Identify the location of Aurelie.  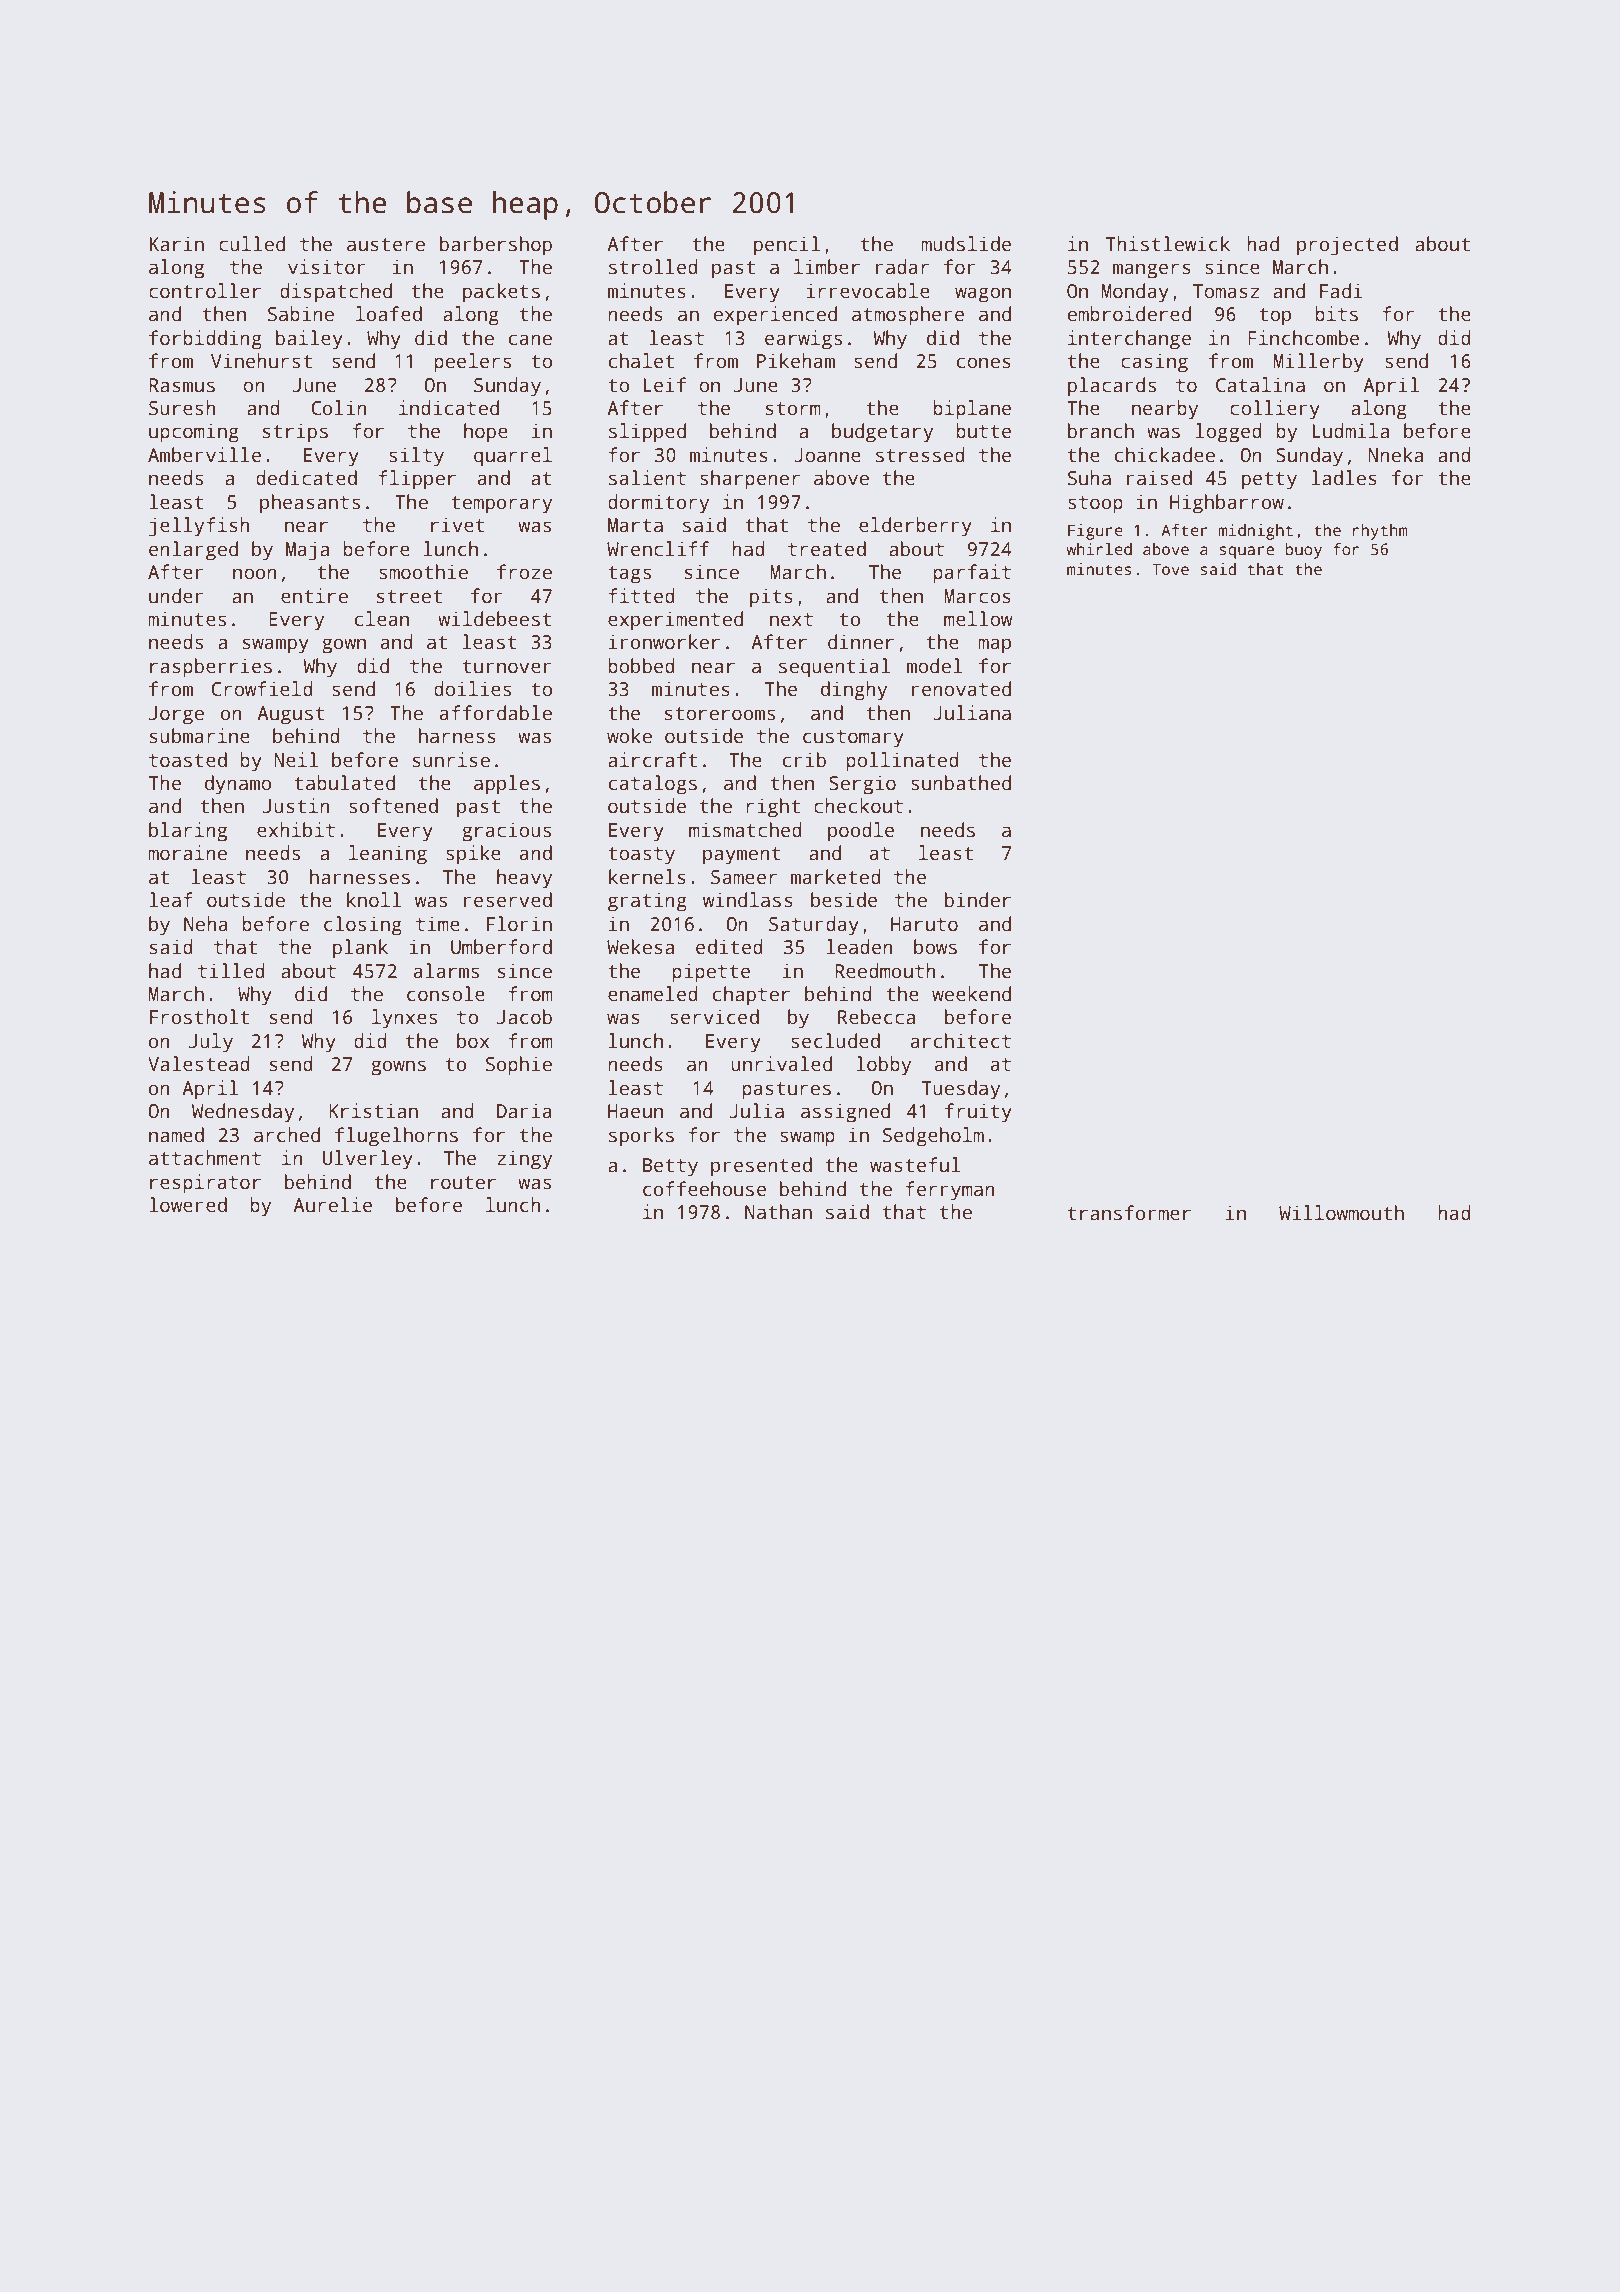
(332, 1205).
